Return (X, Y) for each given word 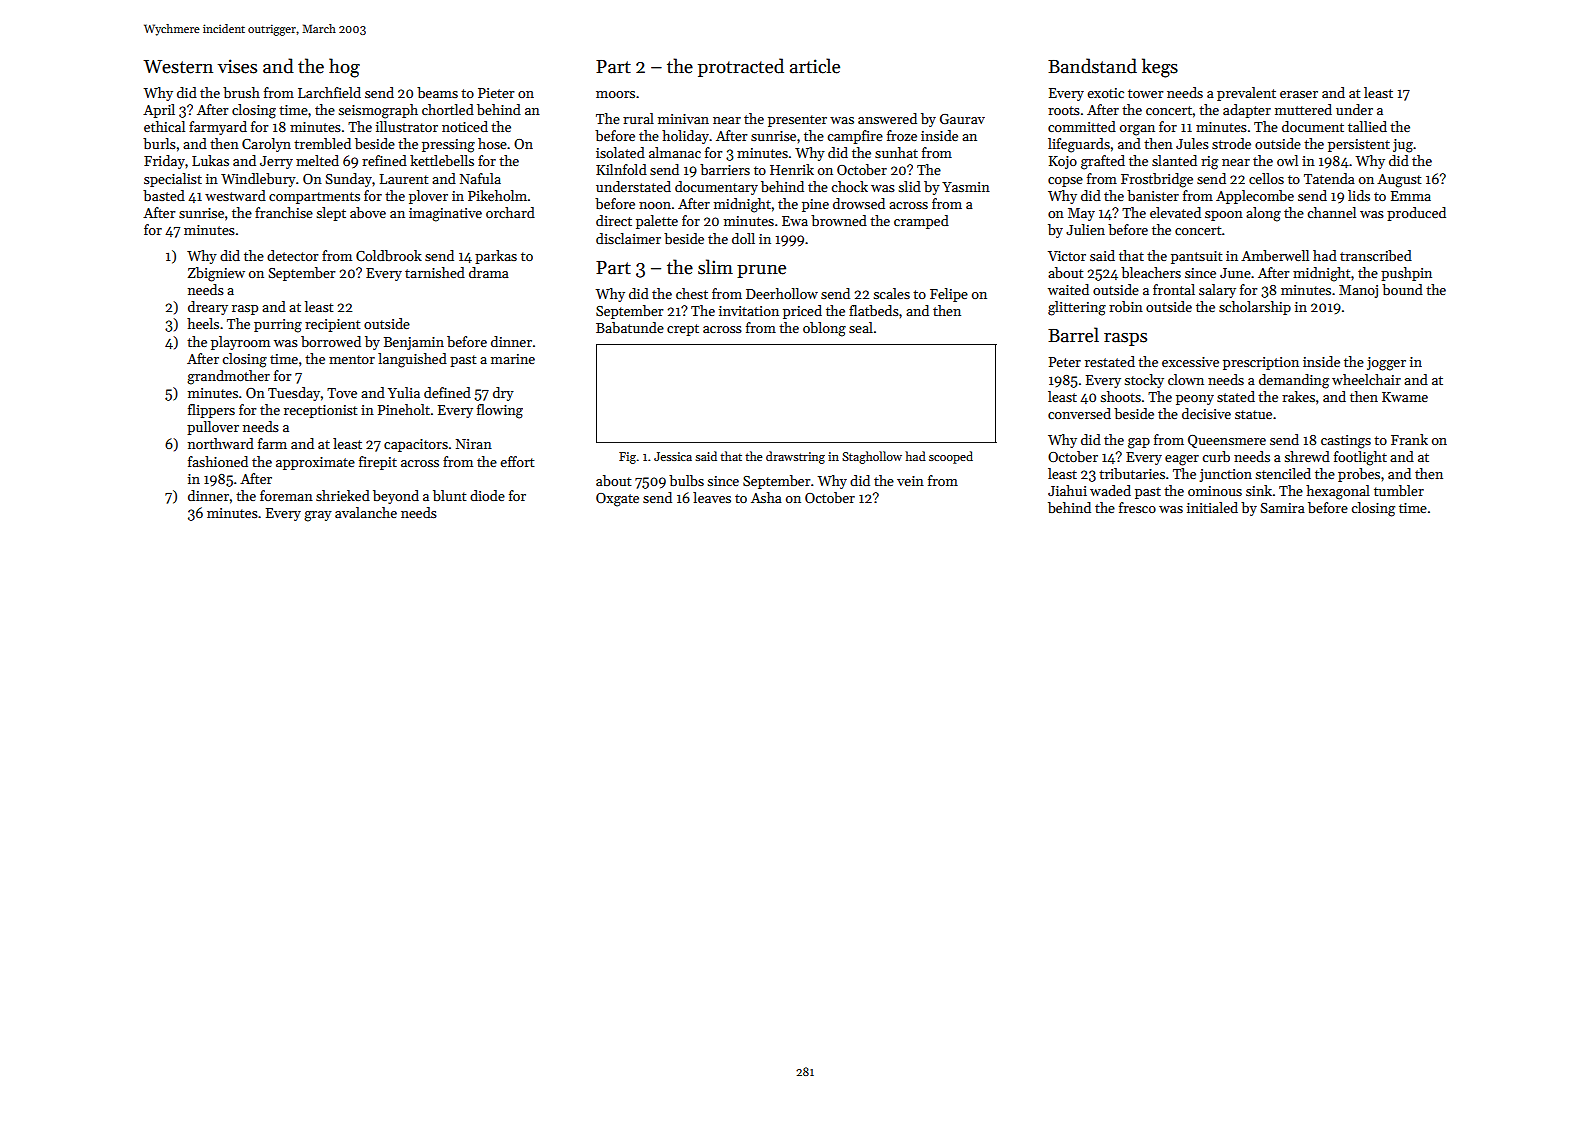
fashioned (218, 461)
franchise (284, 212)
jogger (1386, 364)
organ (1137, 130)
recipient (333, 325)
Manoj (1358, 291)
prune (761, 271)
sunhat (896, 152)
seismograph (378, 111)
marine (513, 359)
